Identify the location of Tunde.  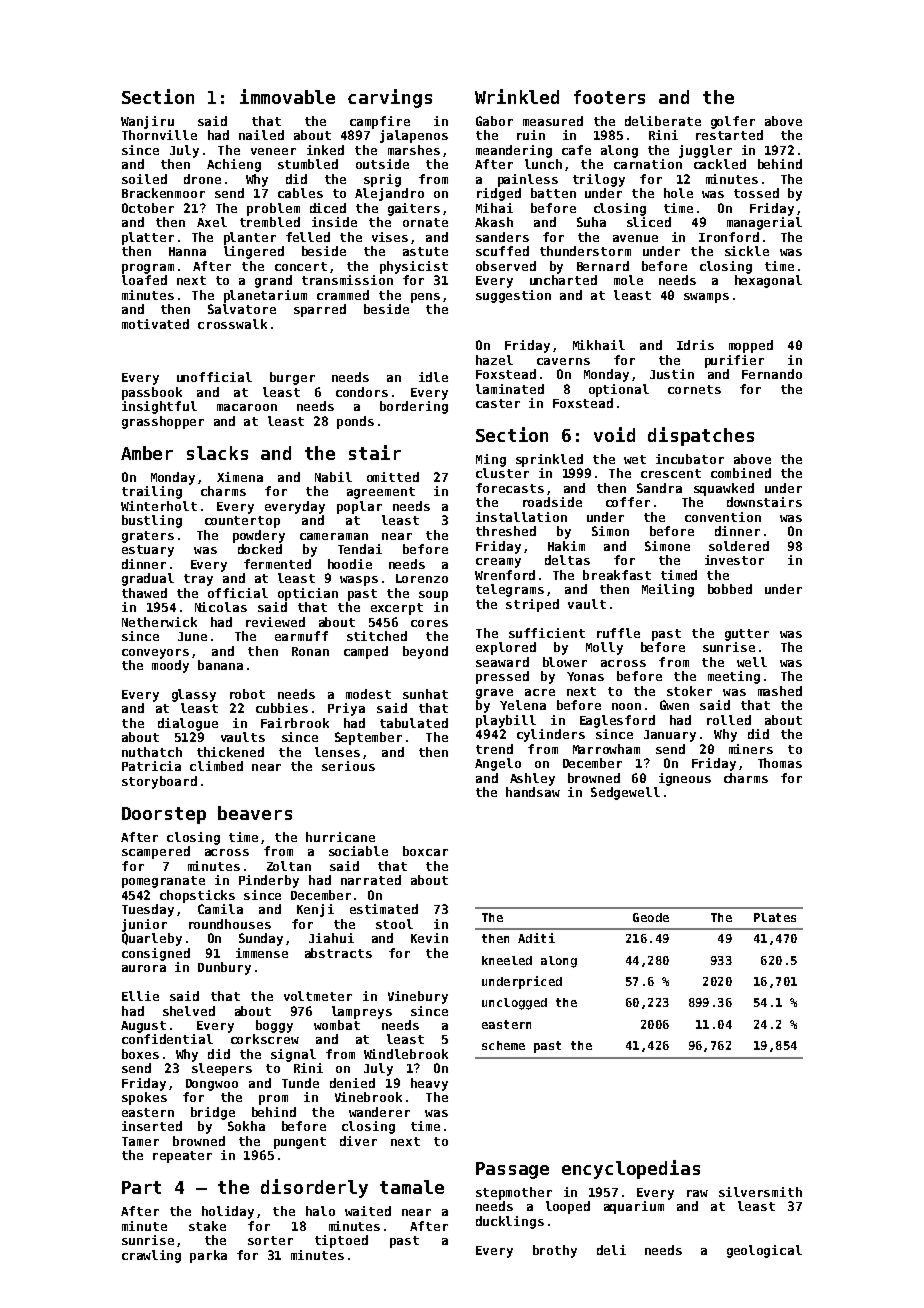
(300, 1083).
